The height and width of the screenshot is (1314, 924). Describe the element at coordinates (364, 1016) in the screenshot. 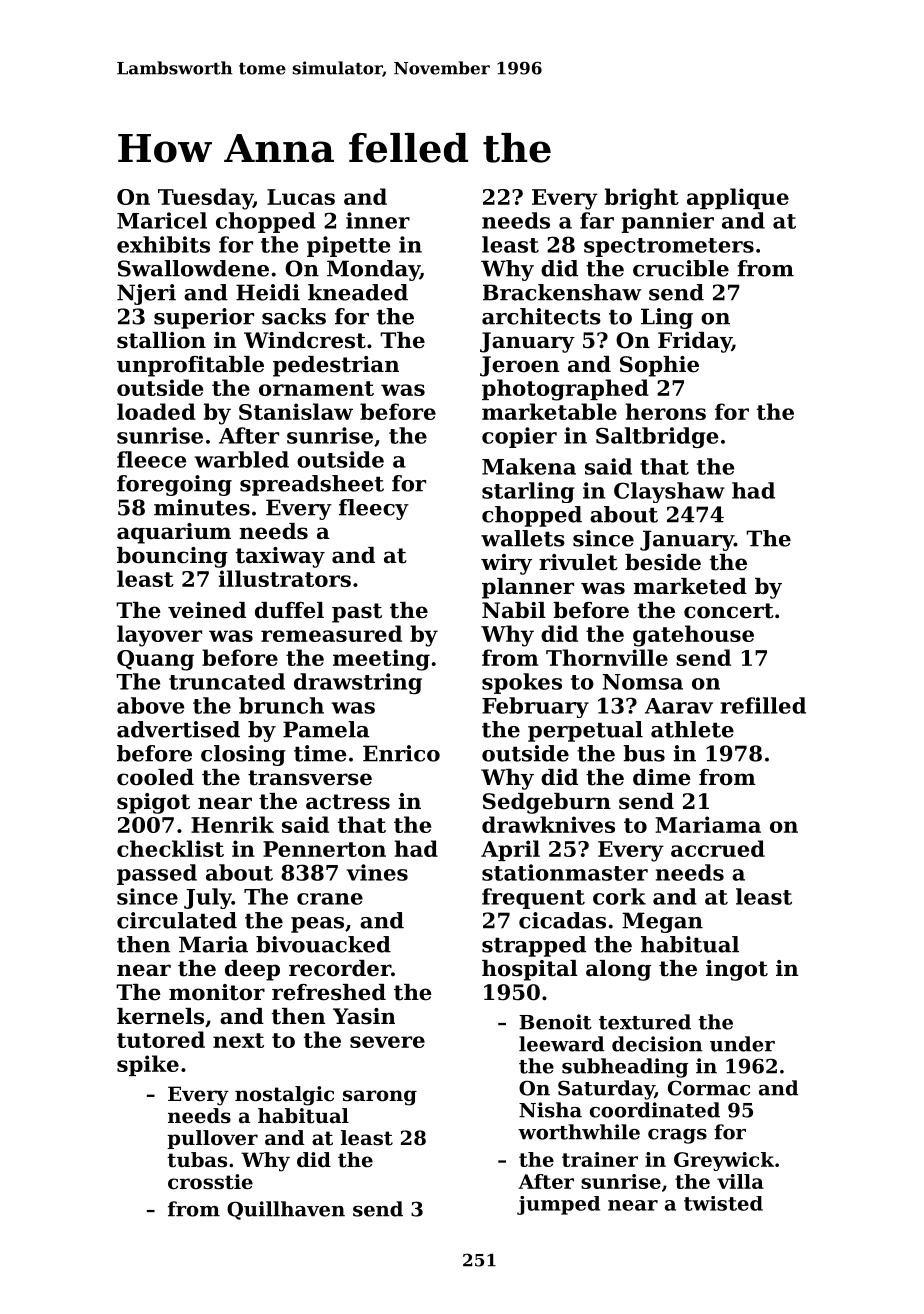

I see `Yasin` at that location.
